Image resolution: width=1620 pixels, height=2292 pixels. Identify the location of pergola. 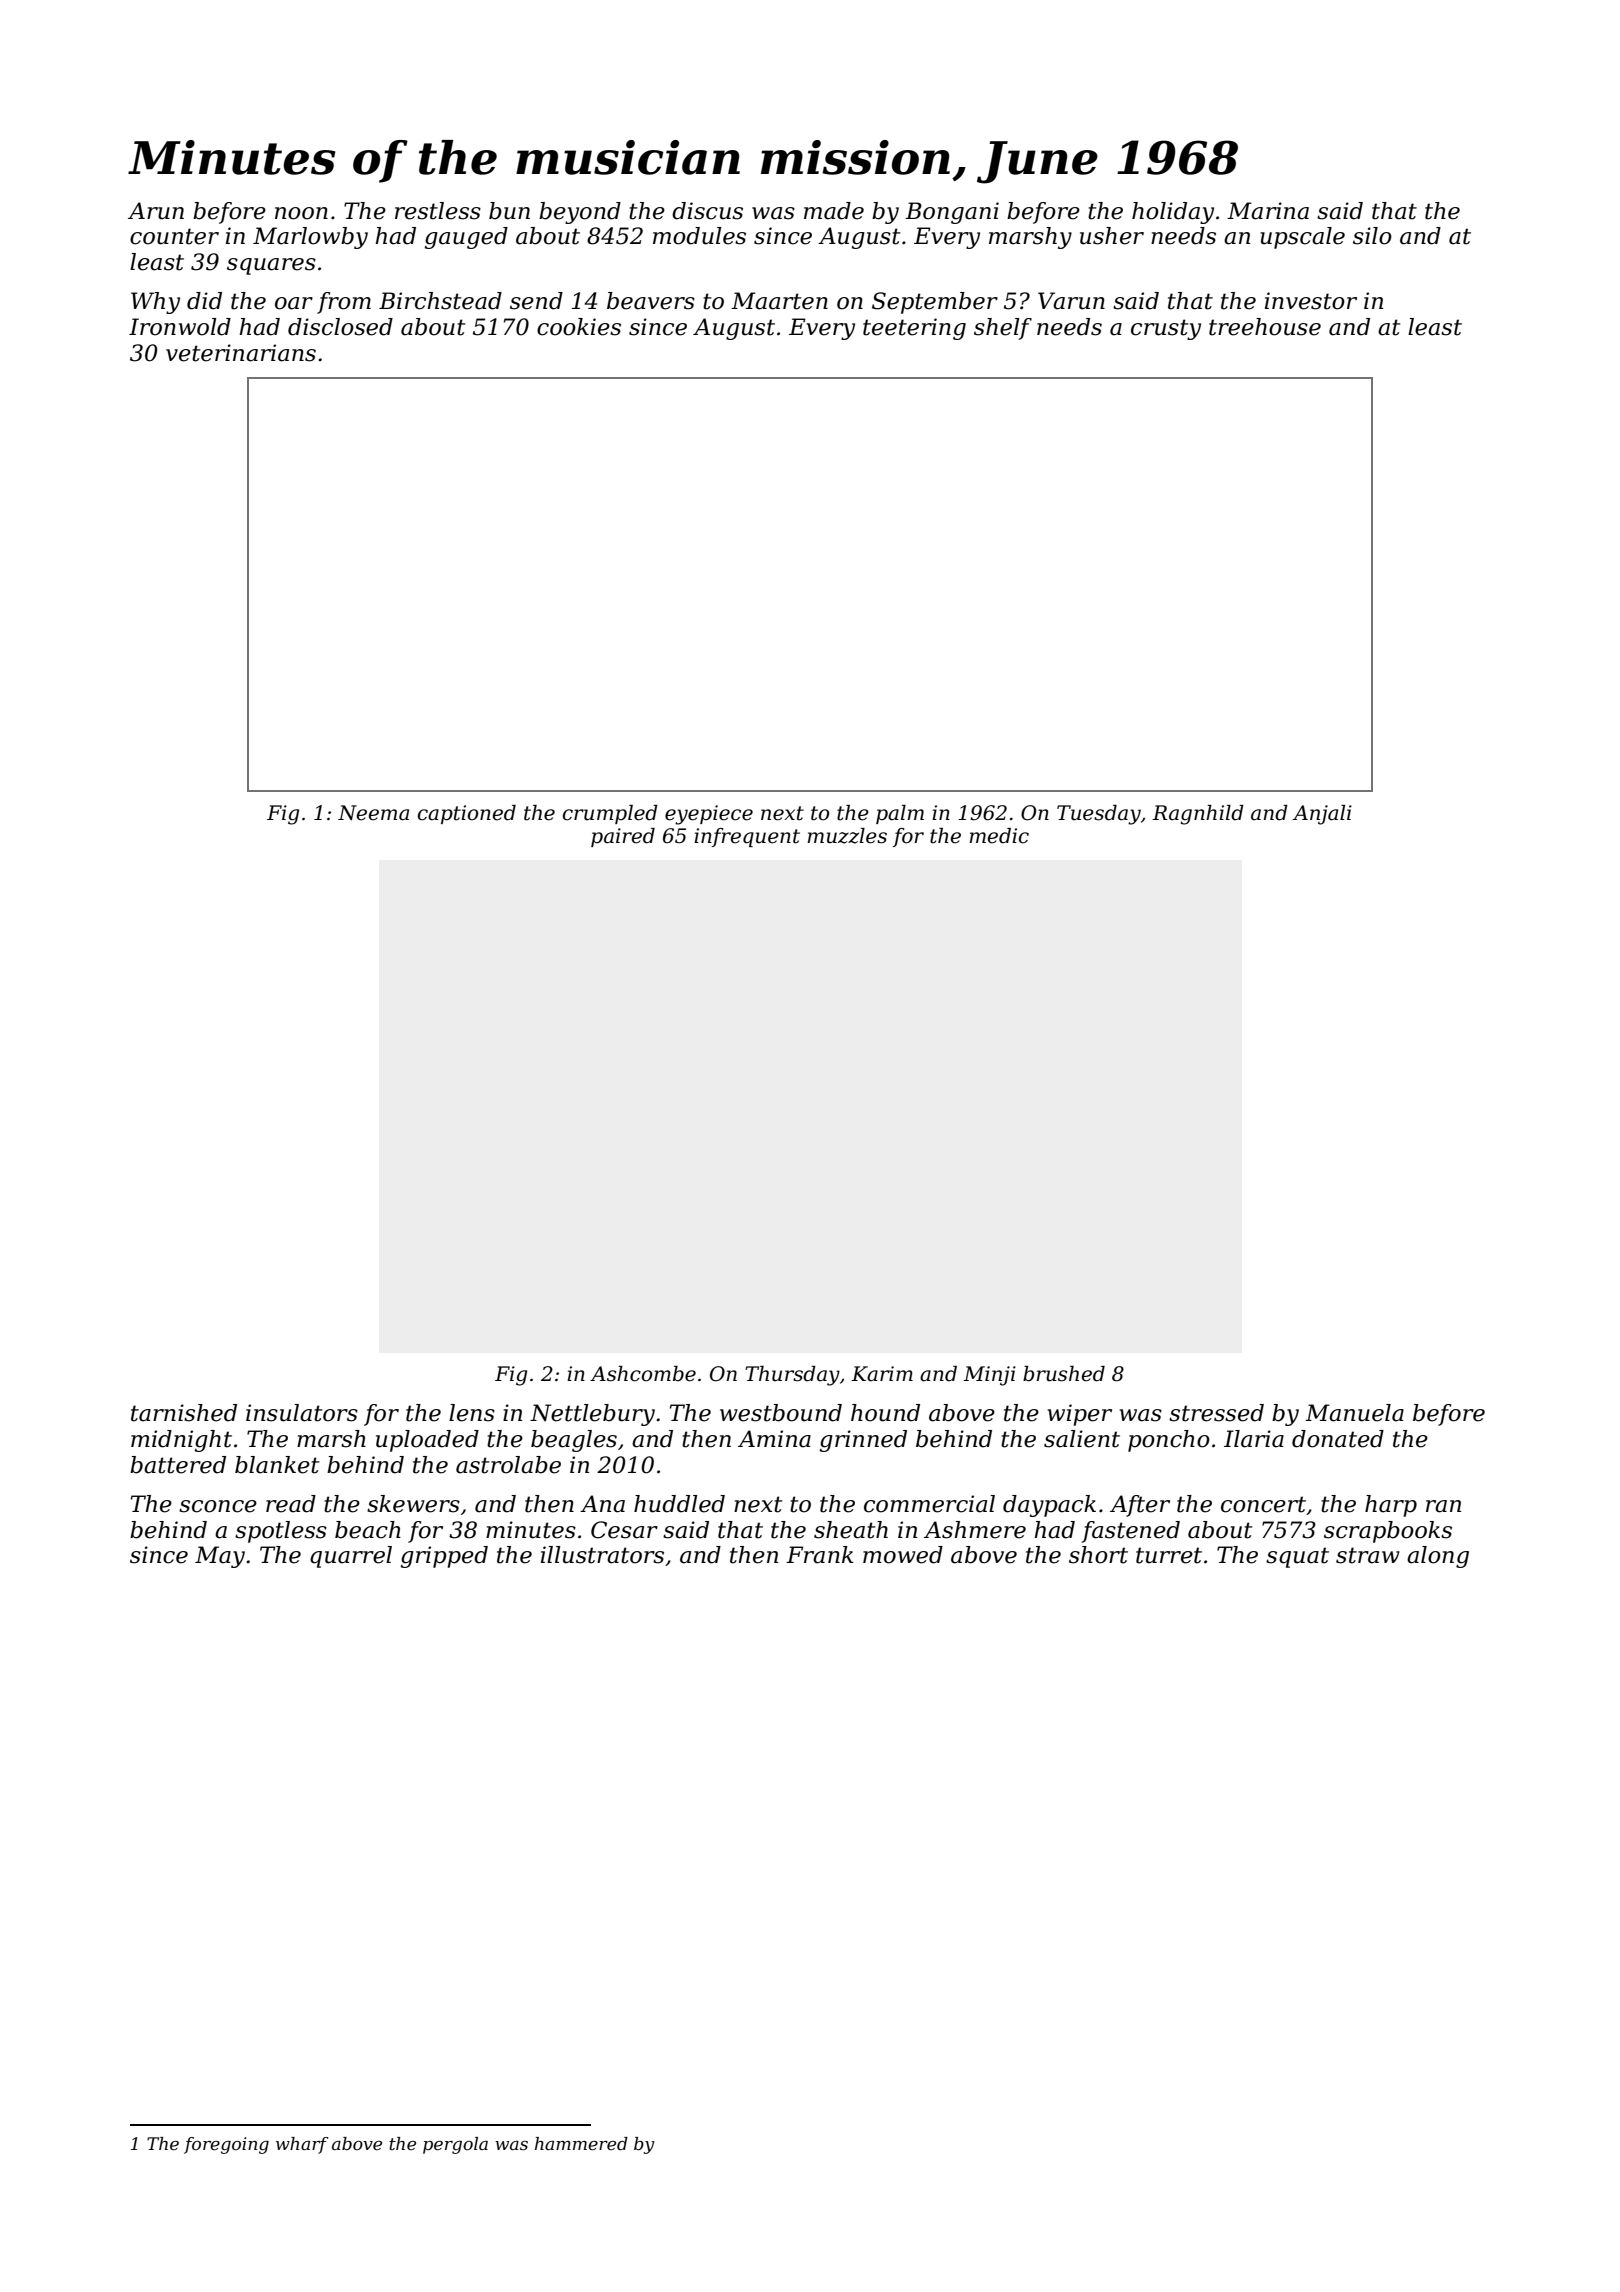
(455, 2145).
